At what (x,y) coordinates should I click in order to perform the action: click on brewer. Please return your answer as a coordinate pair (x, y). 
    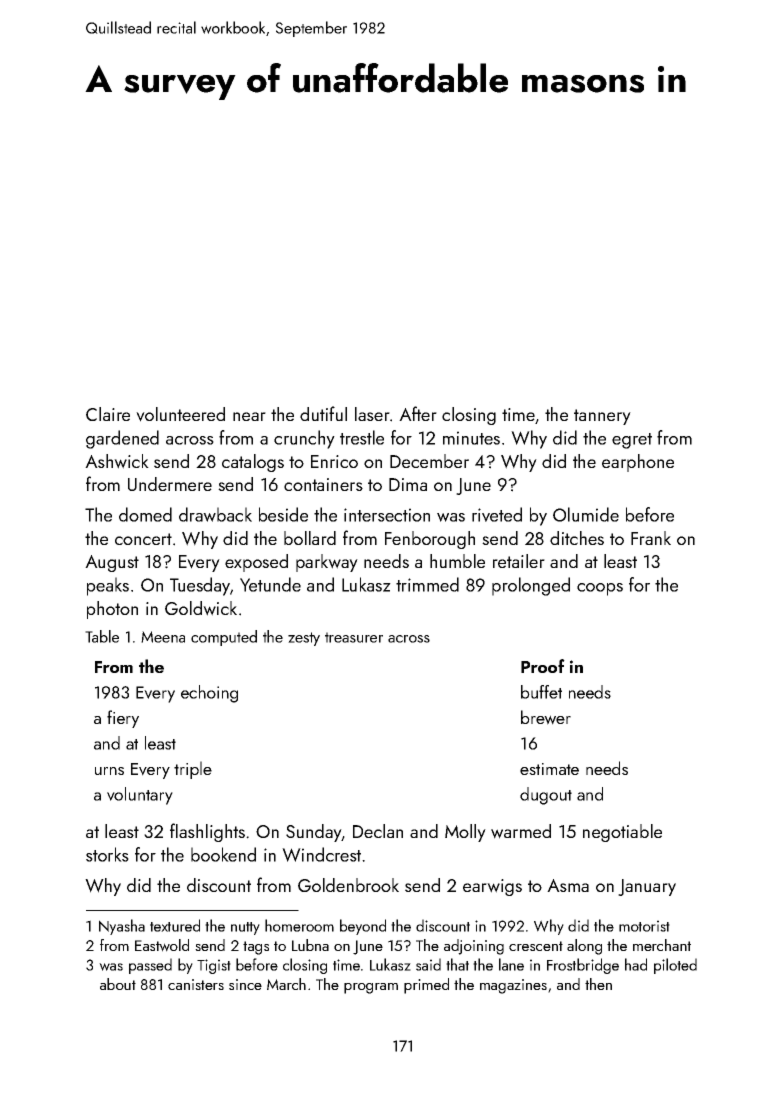
    Looking at the image, I should click on (546, 717).
